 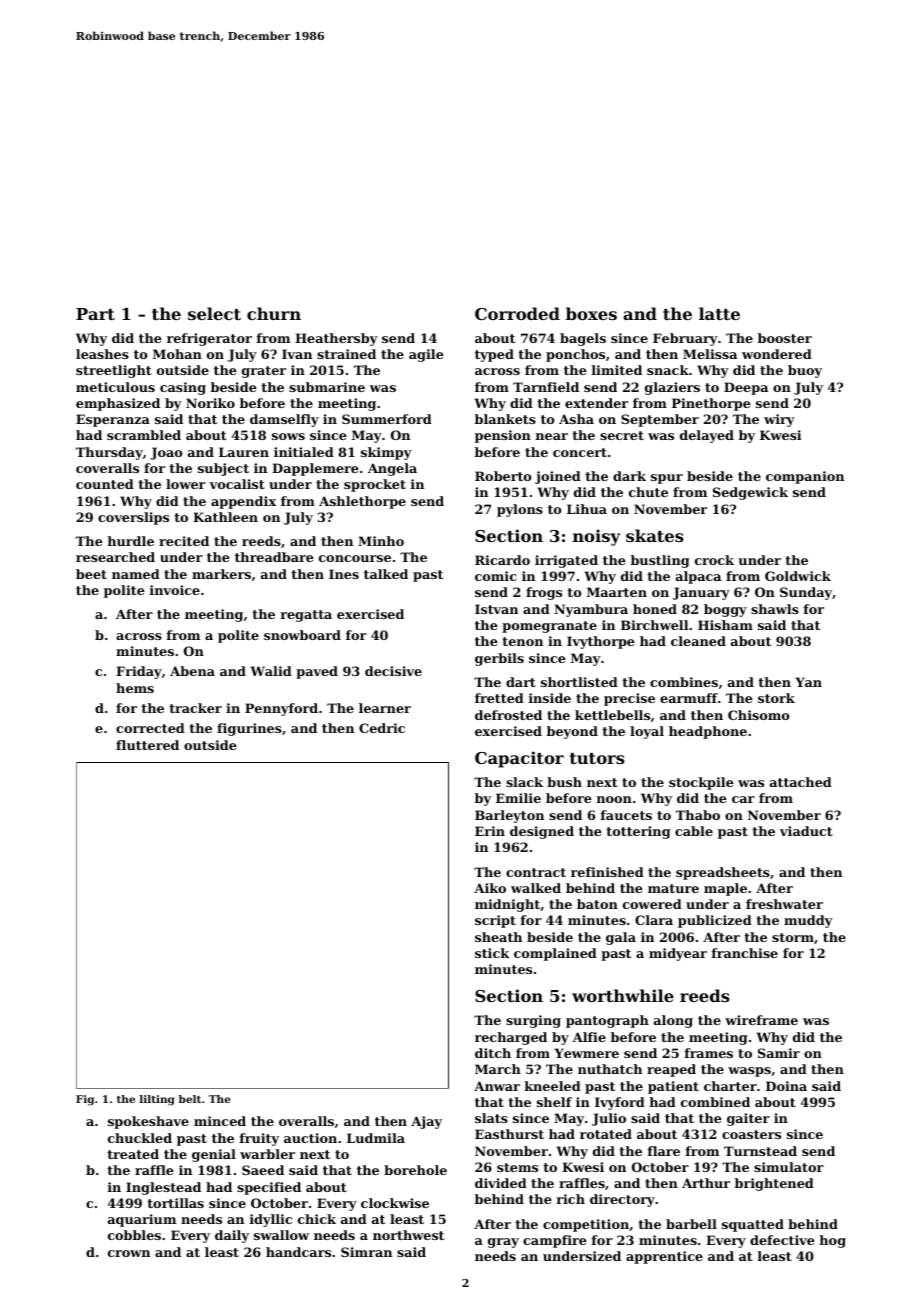 I want to click on aquarium, so click(x=142, y=1220).
